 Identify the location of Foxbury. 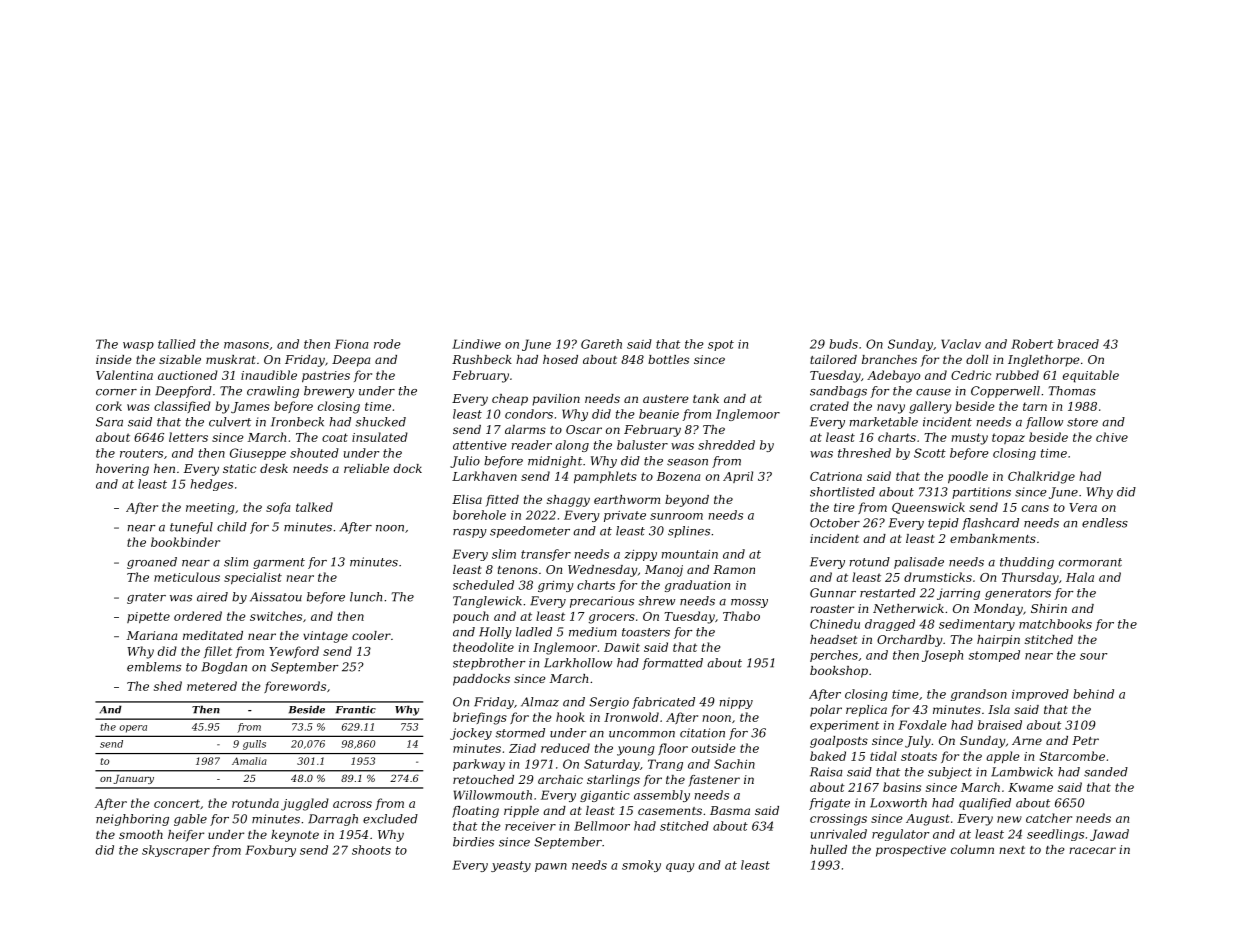
(270, 851).
